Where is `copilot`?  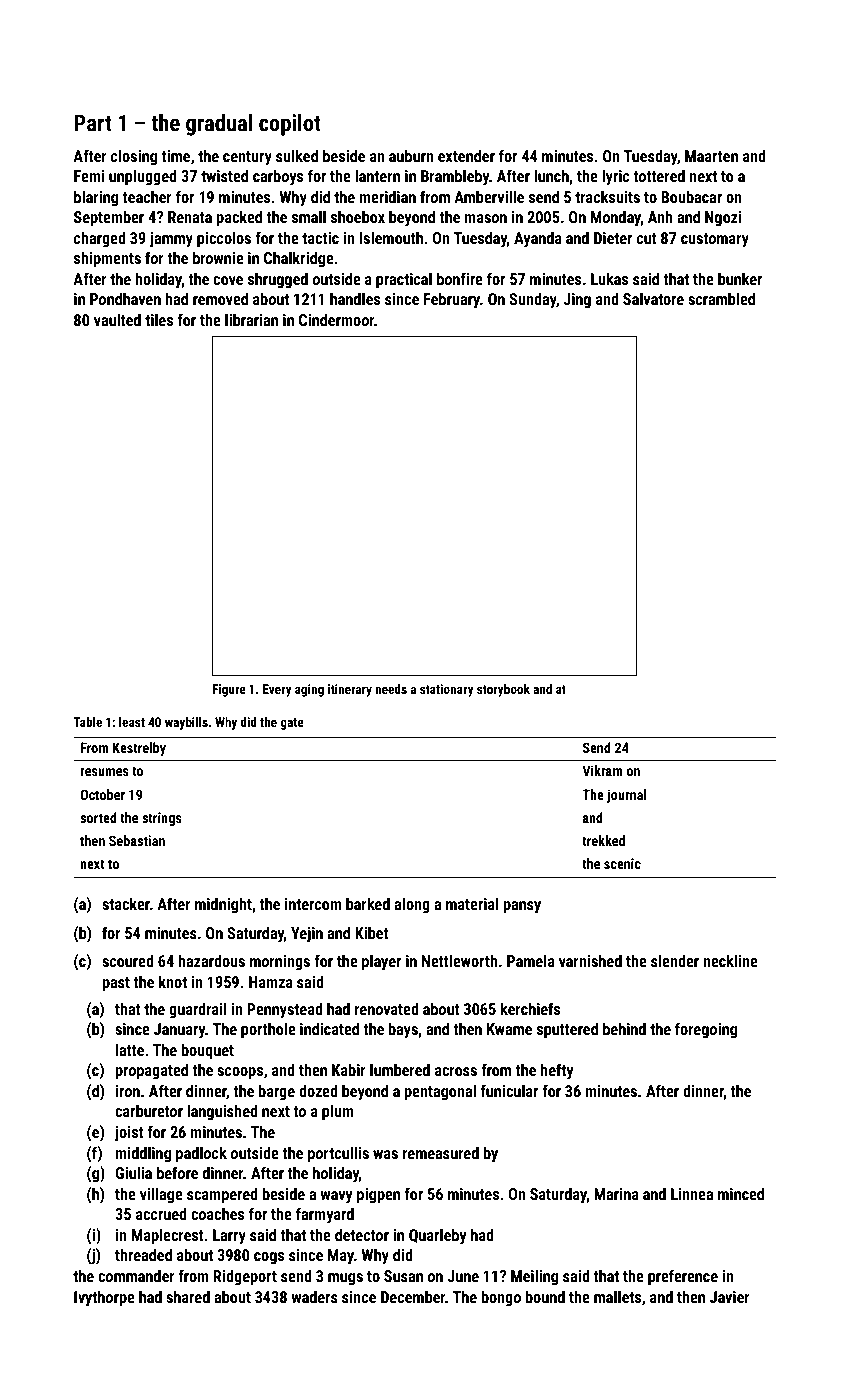 copilot is located at coordinates (290, 125).
